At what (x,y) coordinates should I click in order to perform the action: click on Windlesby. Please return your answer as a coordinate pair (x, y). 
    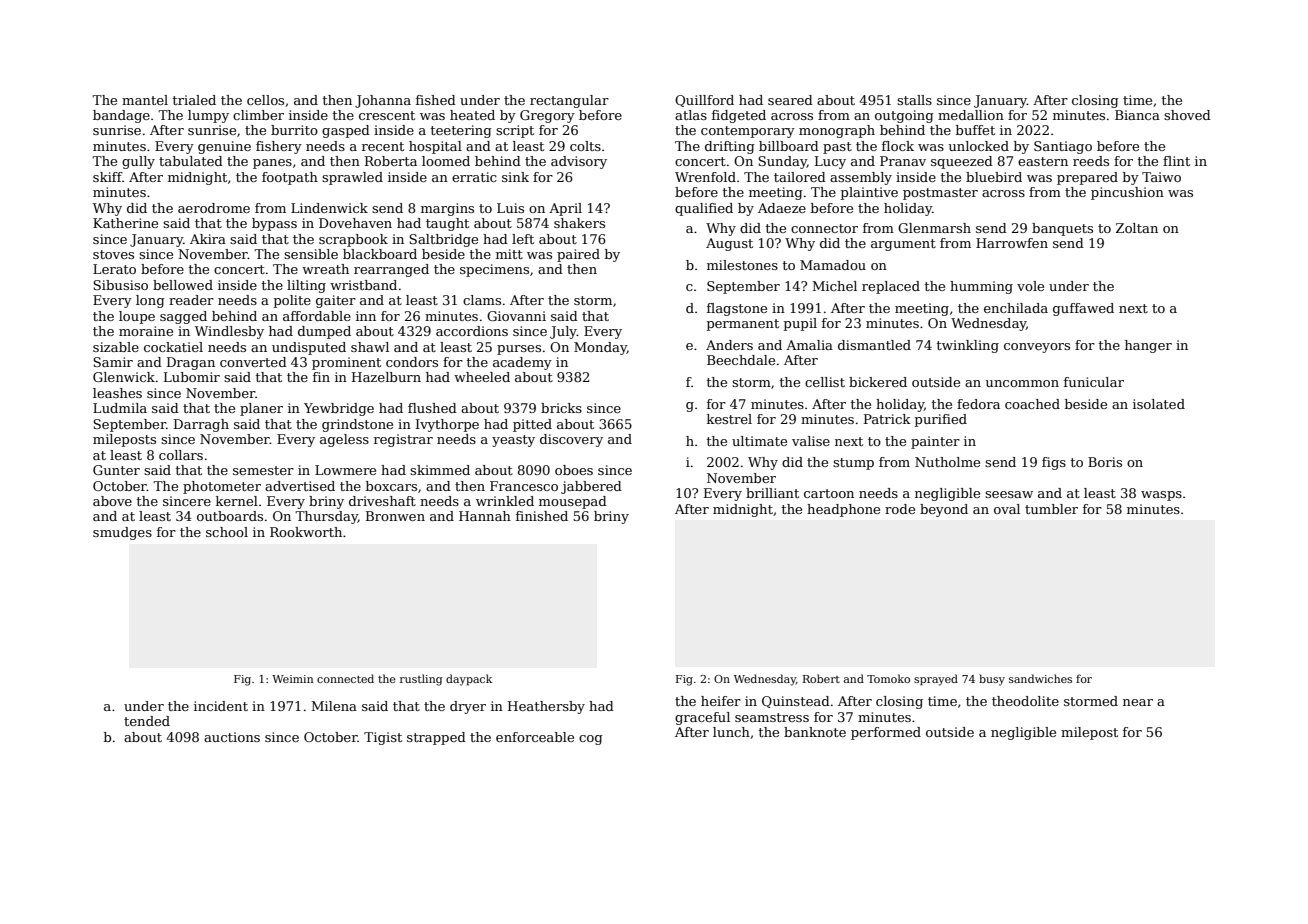
    Looking at the image, I should click on (229, 332).
